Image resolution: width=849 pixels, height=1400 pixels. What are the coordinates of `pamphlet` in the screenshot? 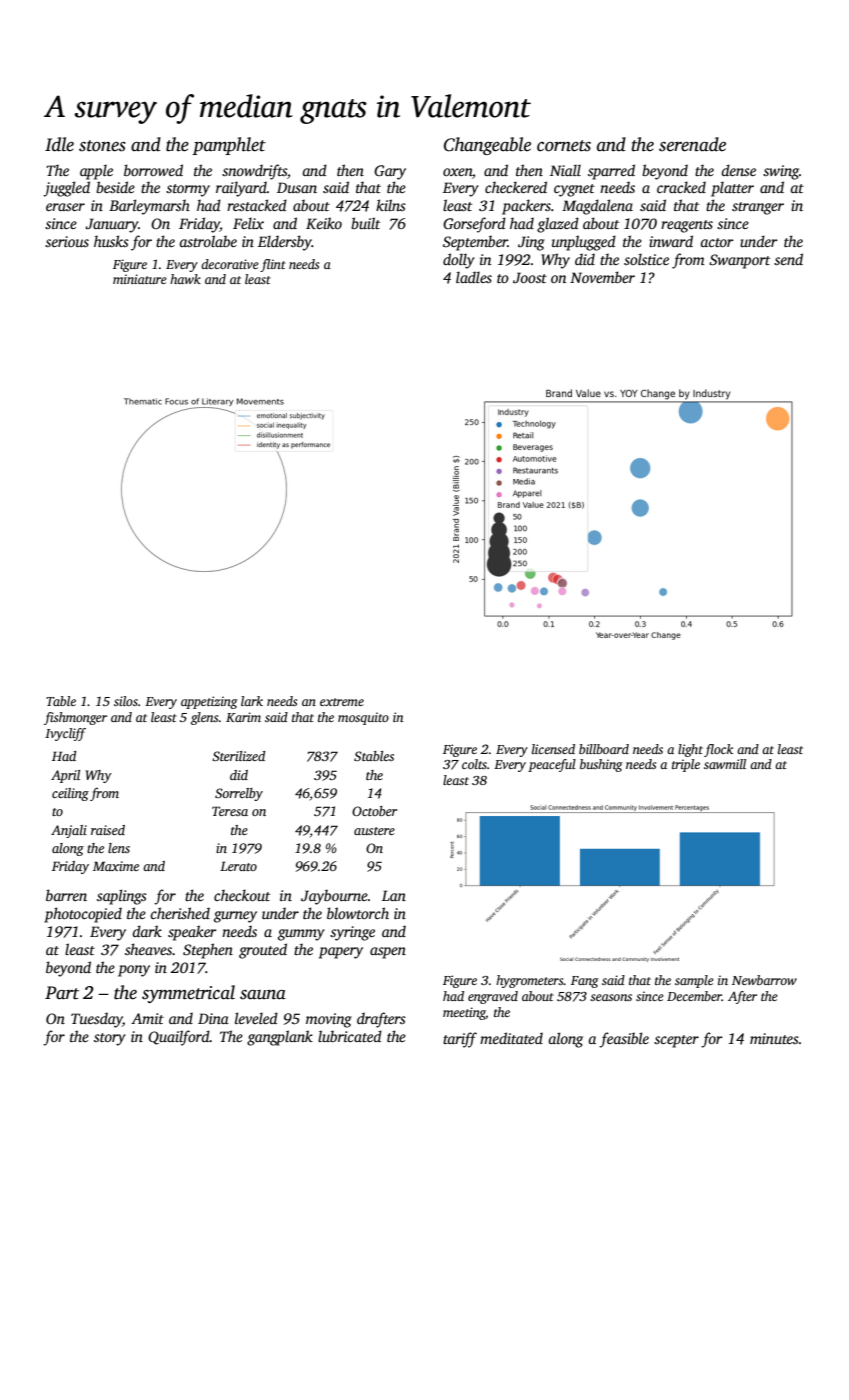 It's located at (229, 146).
